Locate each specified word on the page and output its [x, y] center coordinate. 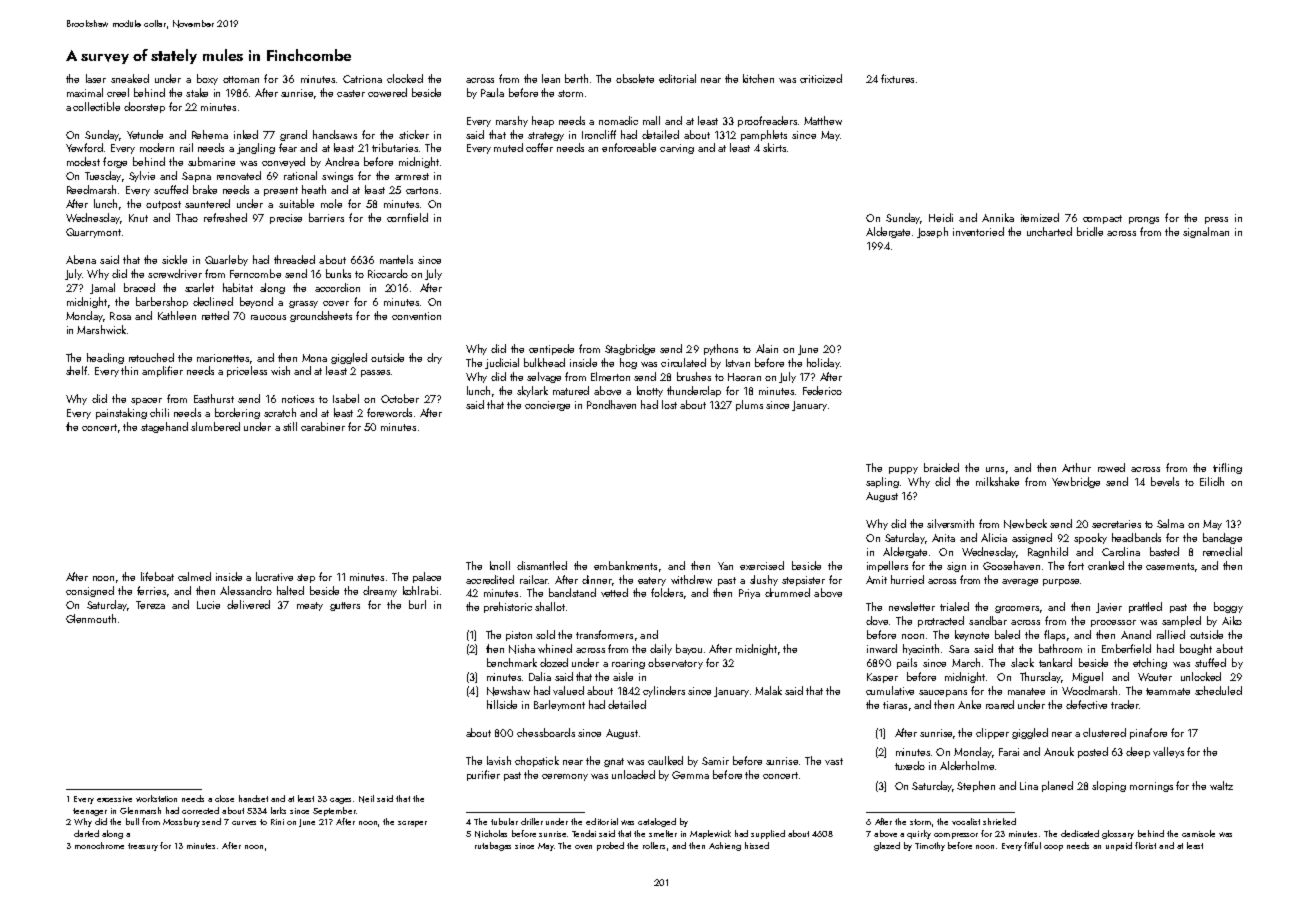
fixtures [897, 78]
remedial [1222, 551]
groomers [1017, 609]
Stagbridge [630, 349]
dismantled [542, 565]
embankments [625, 565]
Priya [749, 594]
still [290, 426]
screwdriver [175, 273]
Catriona [362, 79]
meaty [310, 606]
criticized [821, 78]
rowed [1111, 467]
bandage [1222, 538]
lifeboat [157, 576]
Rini [277, 822]
